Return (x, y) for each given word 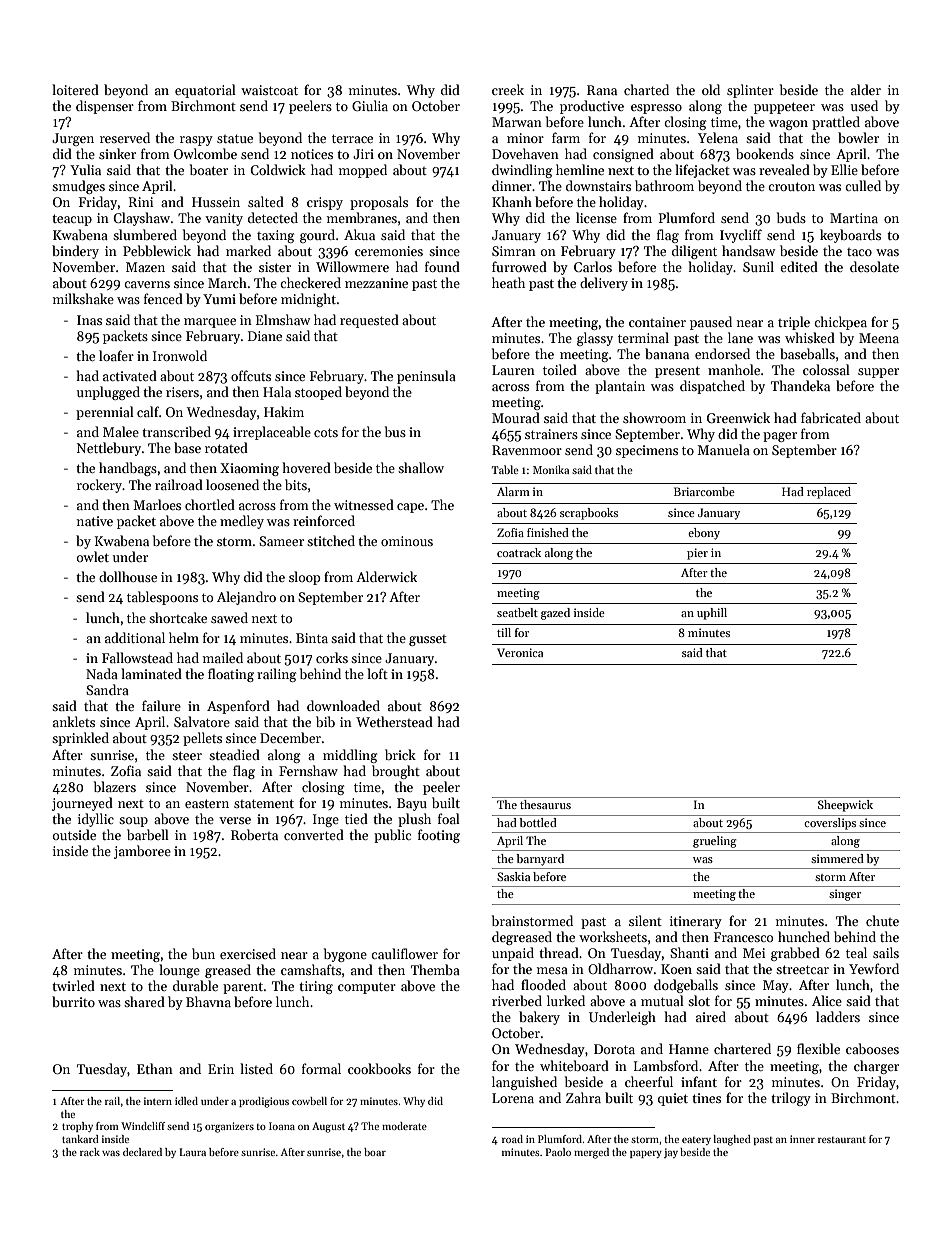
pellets (202, 739)
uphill (712, 614)
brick (400, 754)
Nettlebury (109, 449)
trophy (77, 1127)
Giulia (370, 105)
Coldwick (278, 169)
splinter (750, 91)
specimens (647, 451)
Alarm (513, 491)
